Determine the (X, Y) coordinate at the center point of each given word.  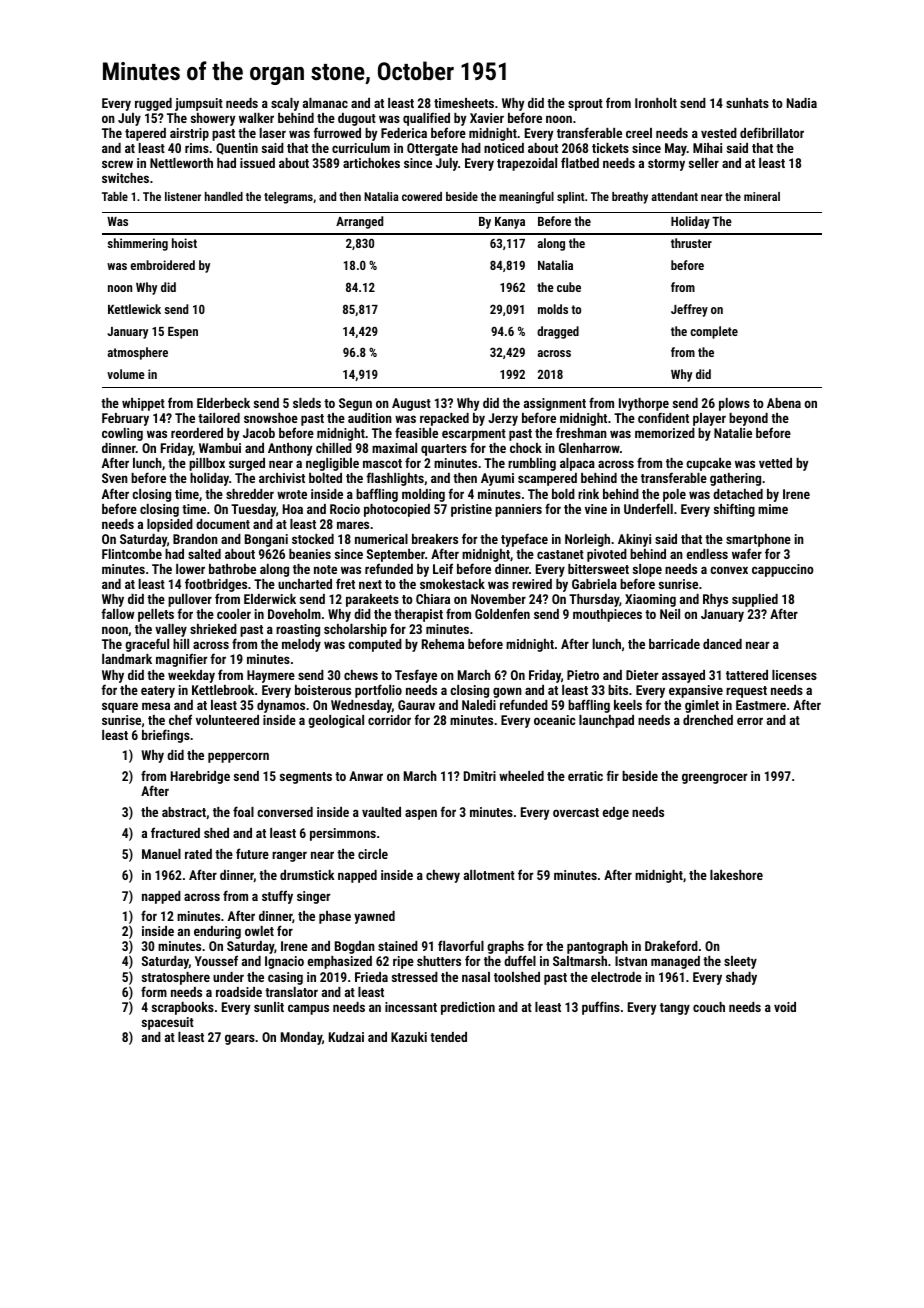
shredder (250, 494)
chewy (443, 876)
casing (285, 978)
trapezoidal (527, 164)
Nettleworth (181, 163)
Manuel (161, 854)
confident (663, 417)
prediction (468, 1008)
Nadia (802, 103)
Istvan (631, 961)
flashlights (395, 479)
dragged (558, 332)
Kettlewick (134, 309)
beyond (748, 419)
